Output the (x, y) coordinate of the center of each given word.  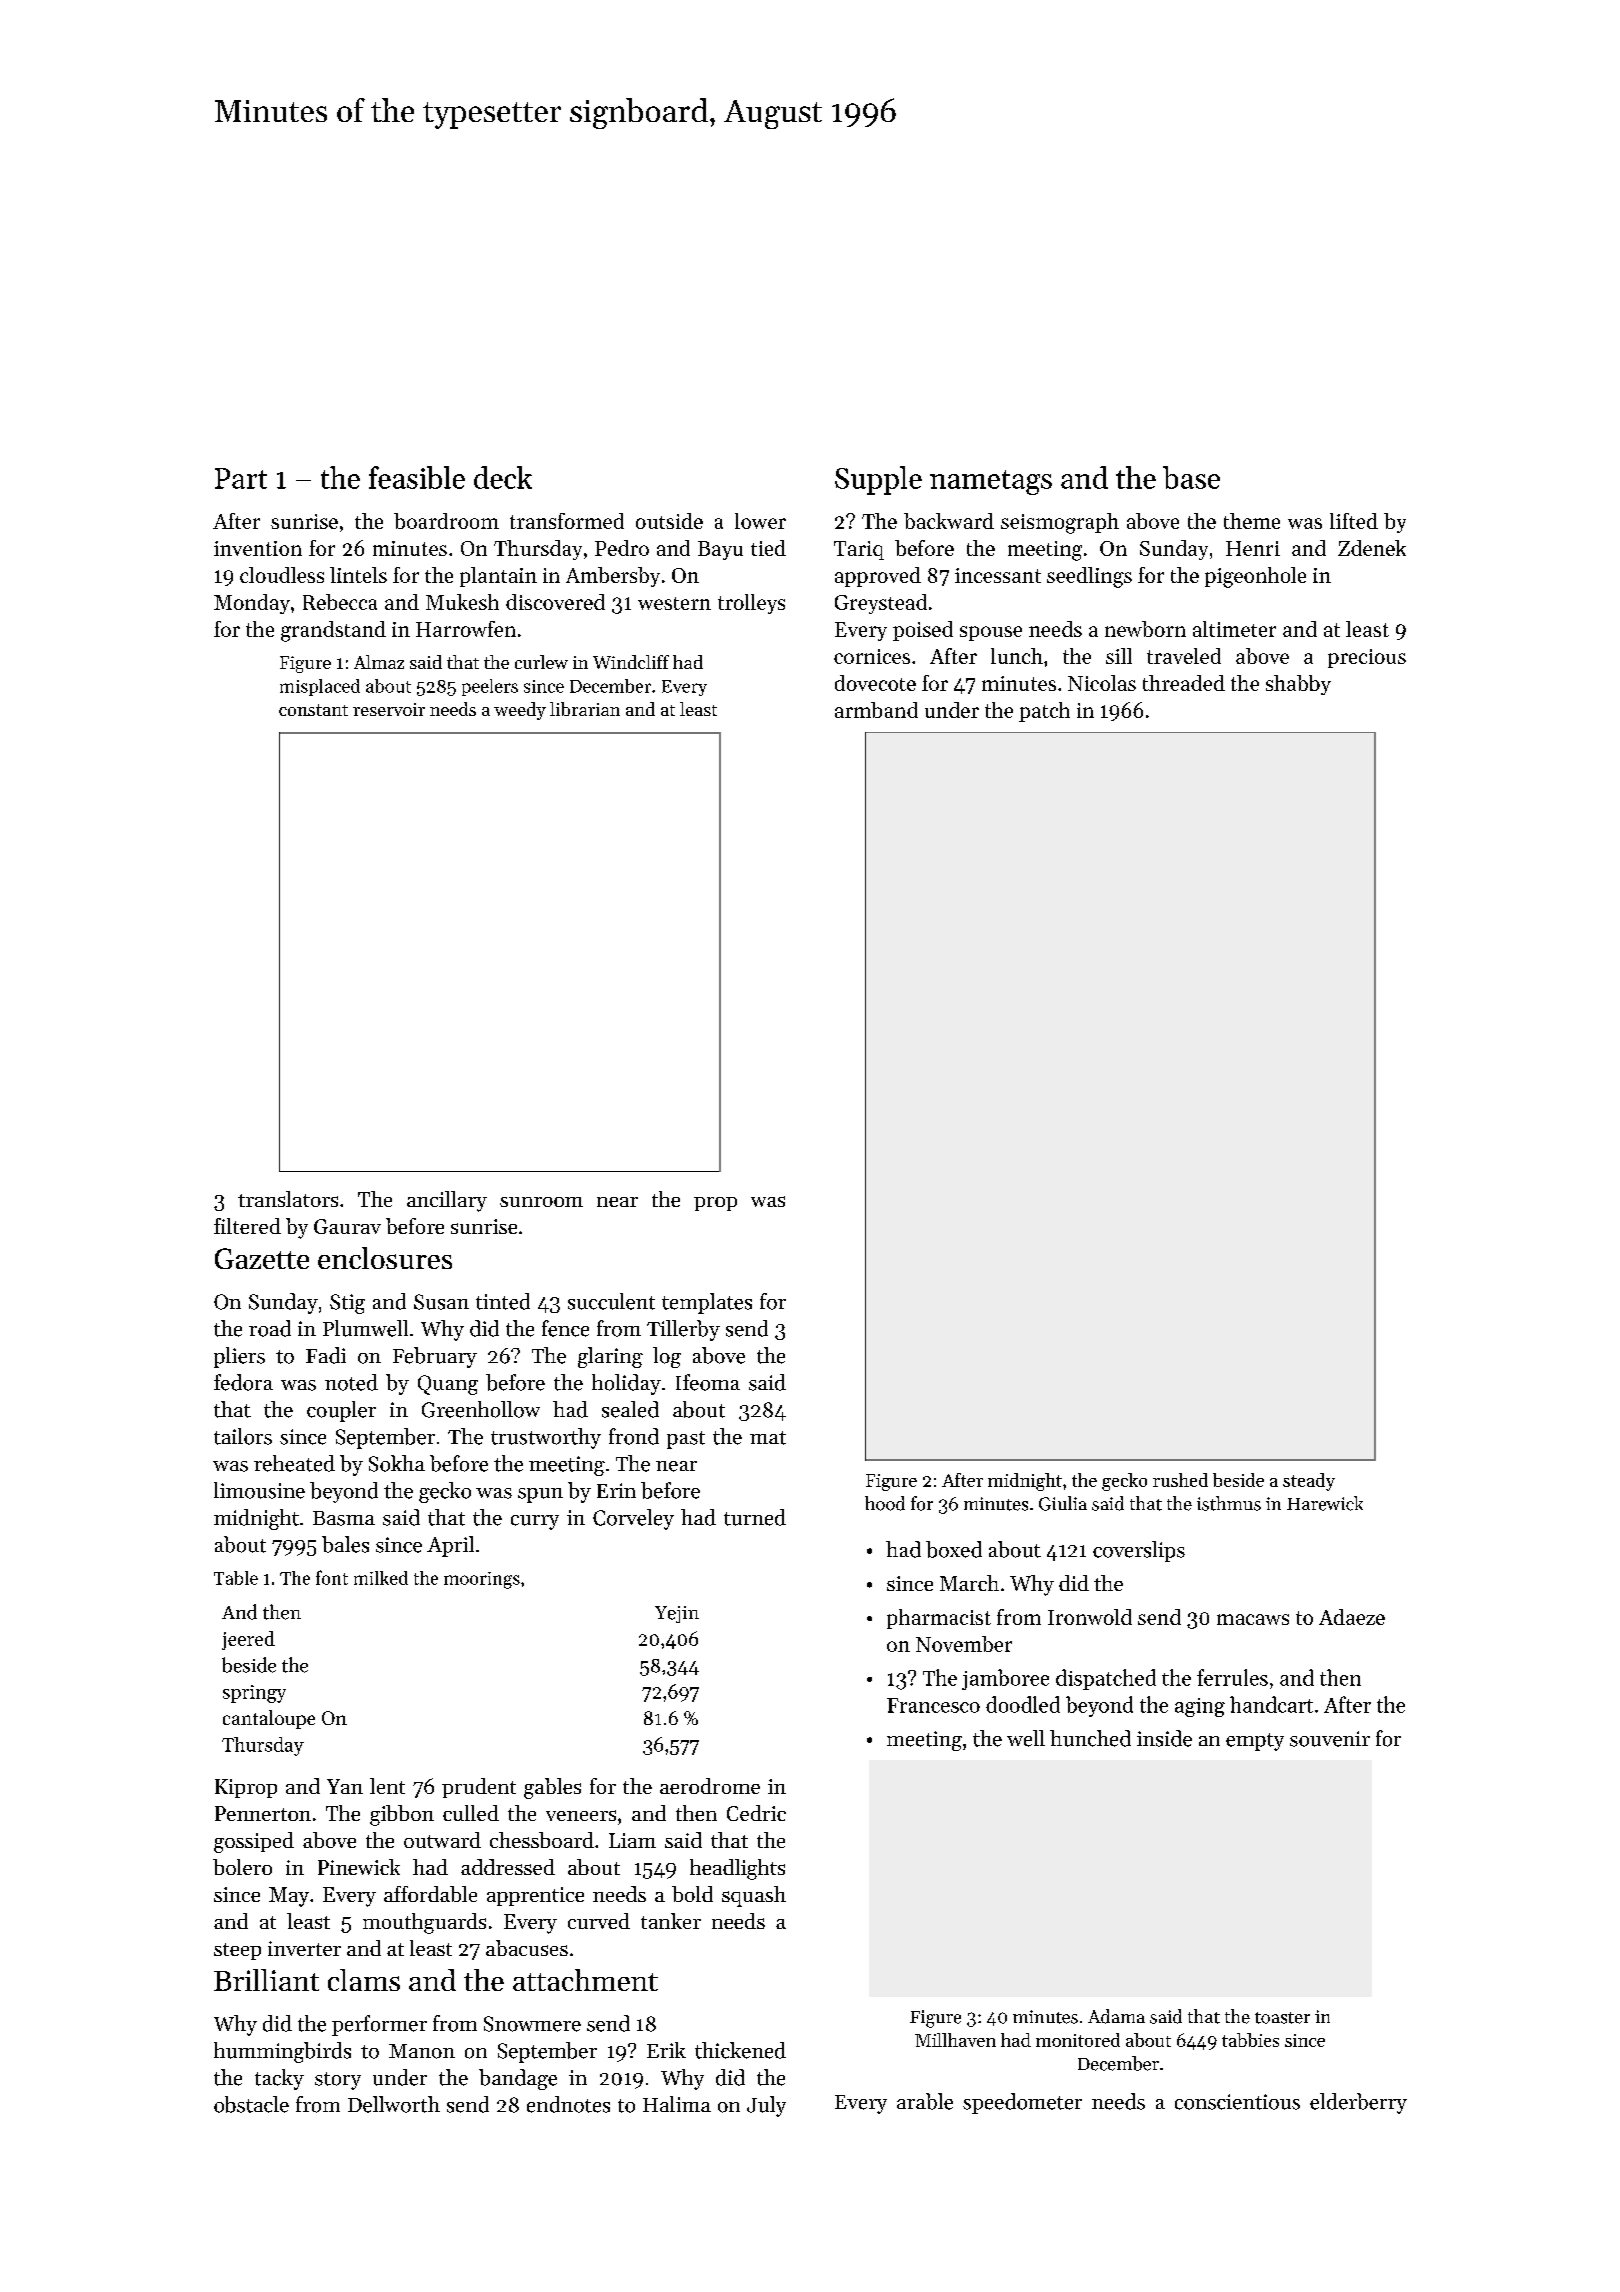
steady (1309, 1482)
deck (503, 477)
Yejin (677, 1614)
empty (1255, 1742)
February (435, 1357)
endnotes (568, 2104)
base (1191, 477)
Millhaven (955, 2040)
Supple (878, 480)
